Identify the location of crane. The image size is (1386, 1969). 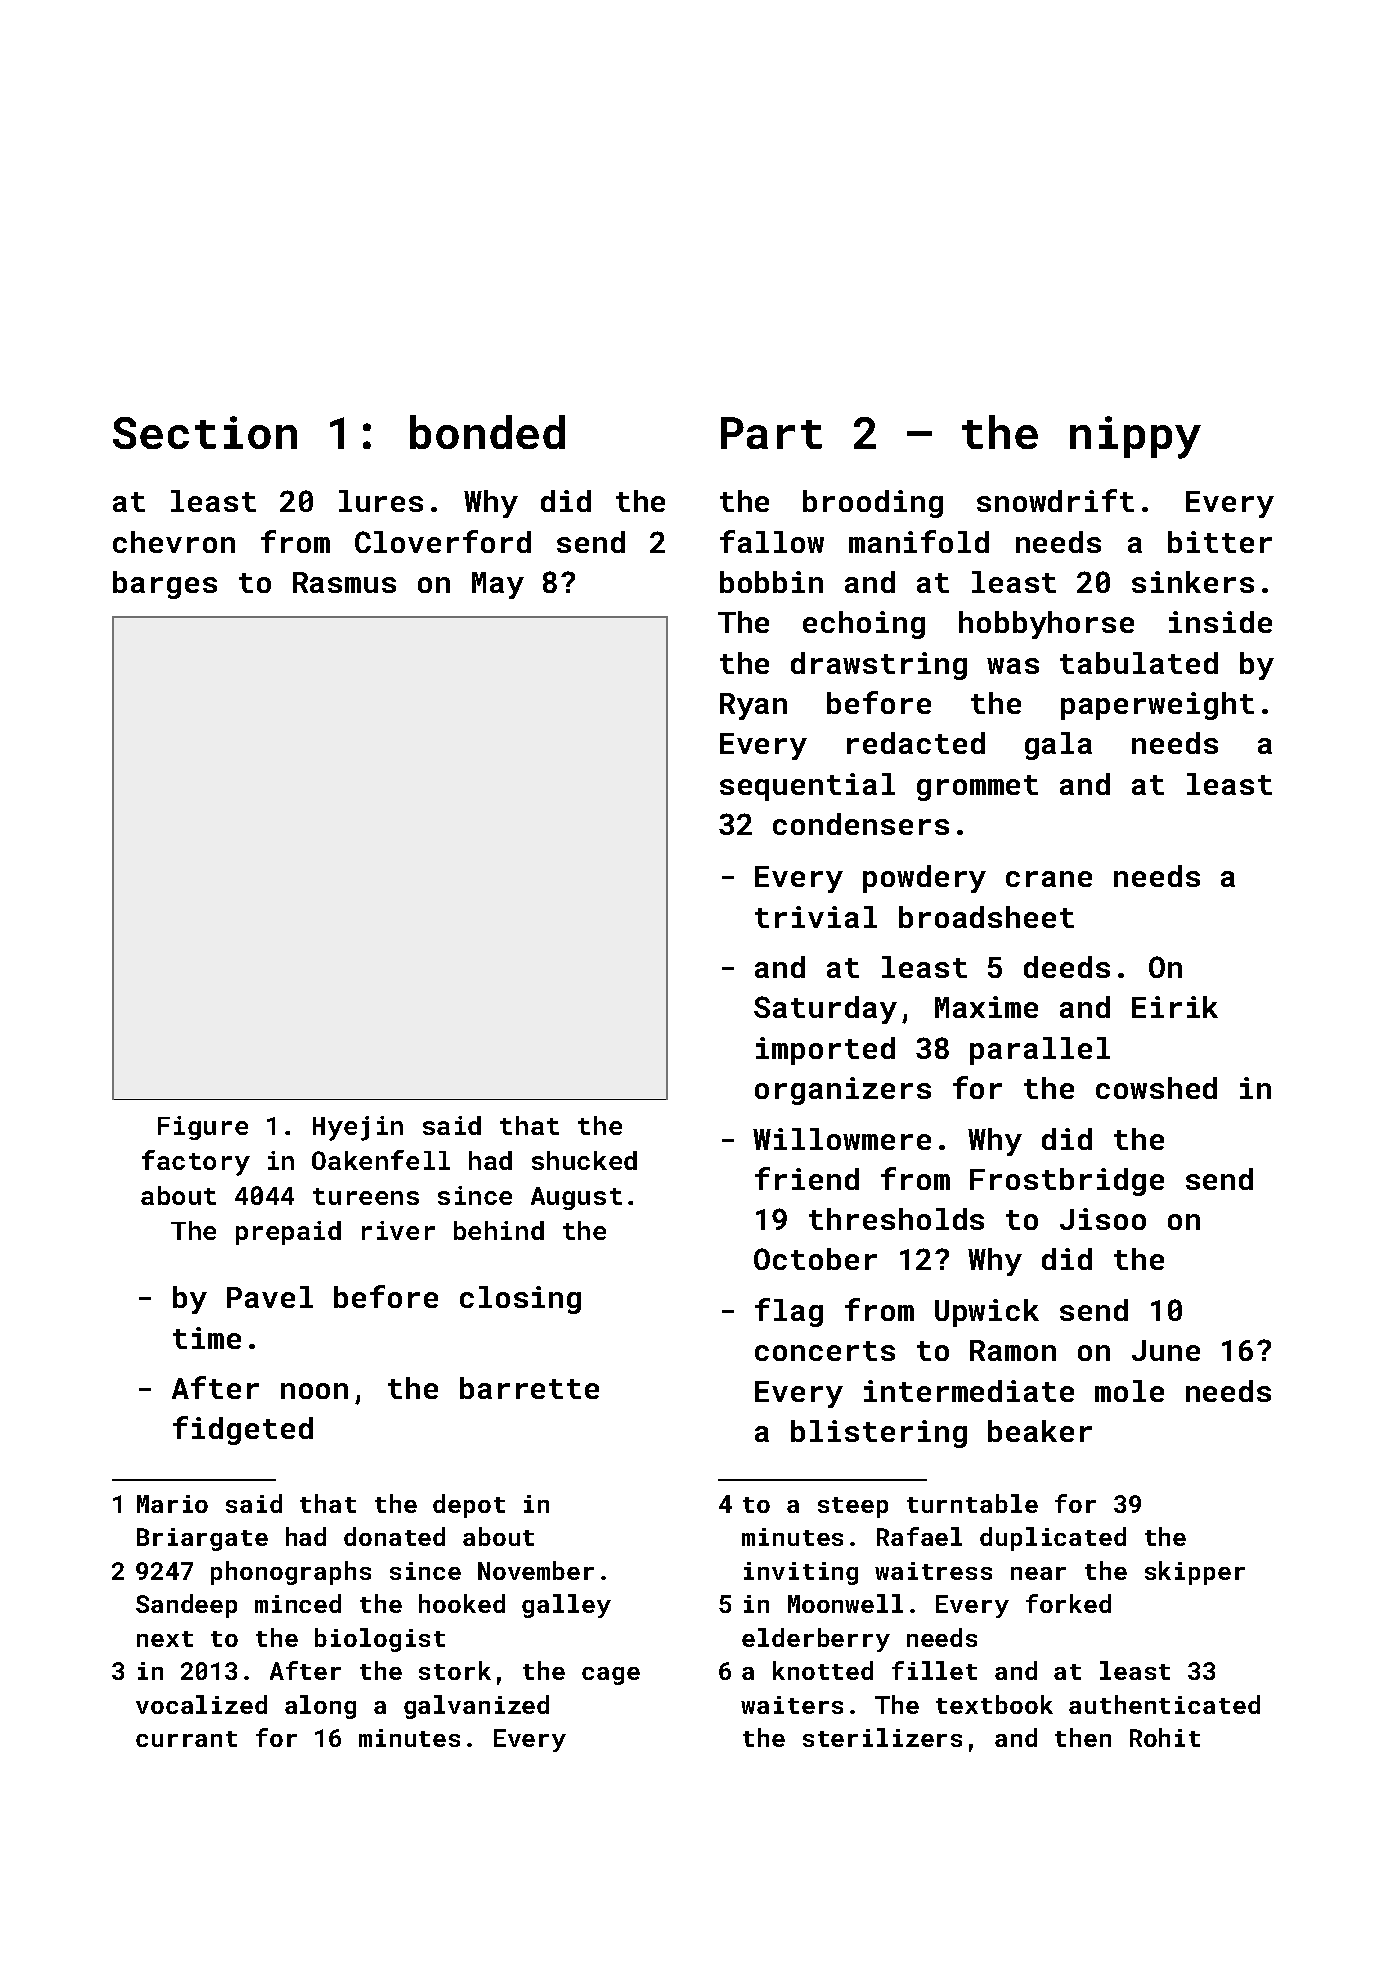
(1049, 879).
